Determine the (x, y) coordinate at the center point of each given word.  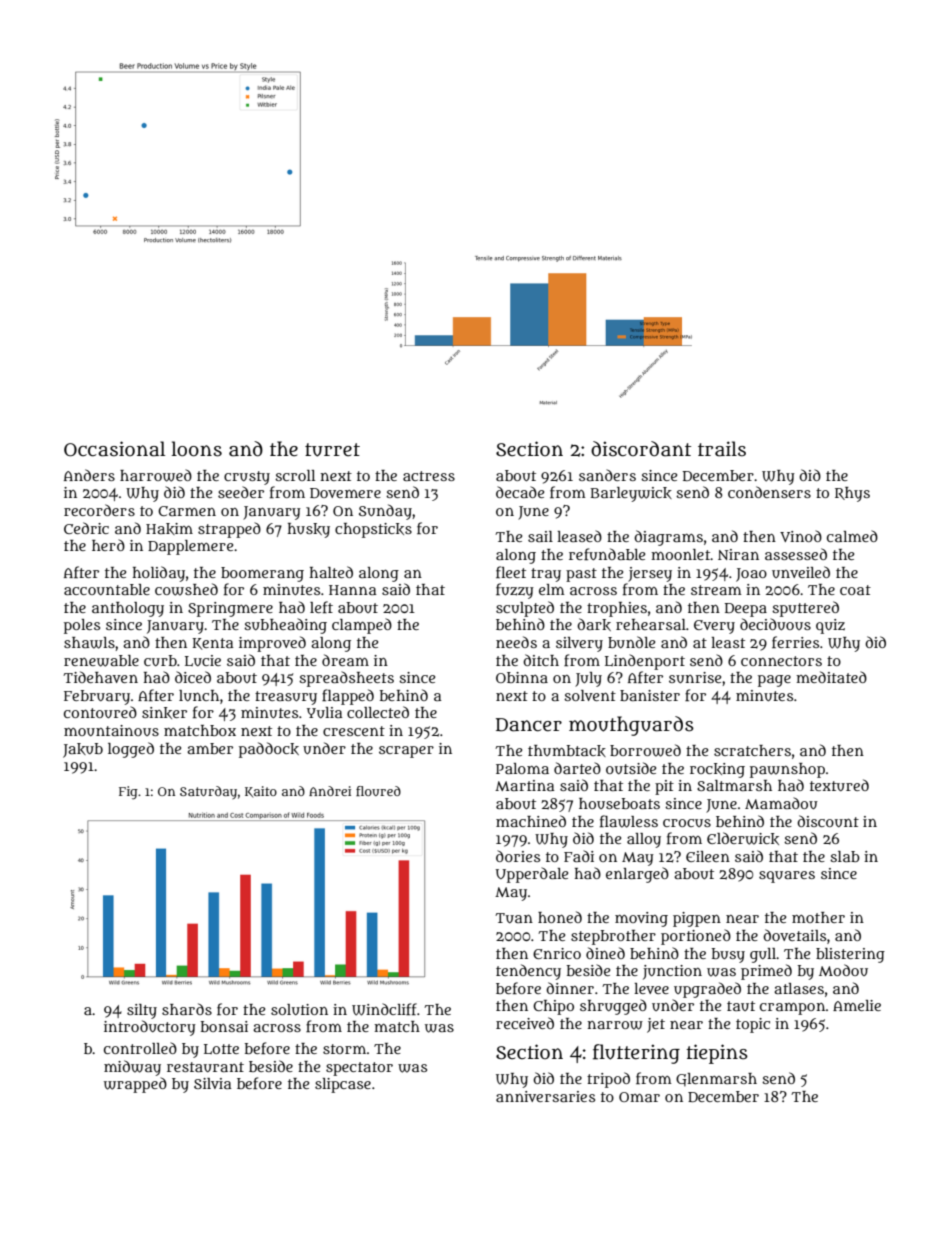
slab (845, 856)
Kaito (261, 791)
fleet (511, 572)
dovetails (794, 935)
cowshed (186, 589)
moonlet (680, 554)
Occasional (114, 449)
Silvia (213, 1083)
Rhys (852, 494)
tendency (528, 972)
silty (142, 1011)
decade (520, 492)
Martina (525, 785)
